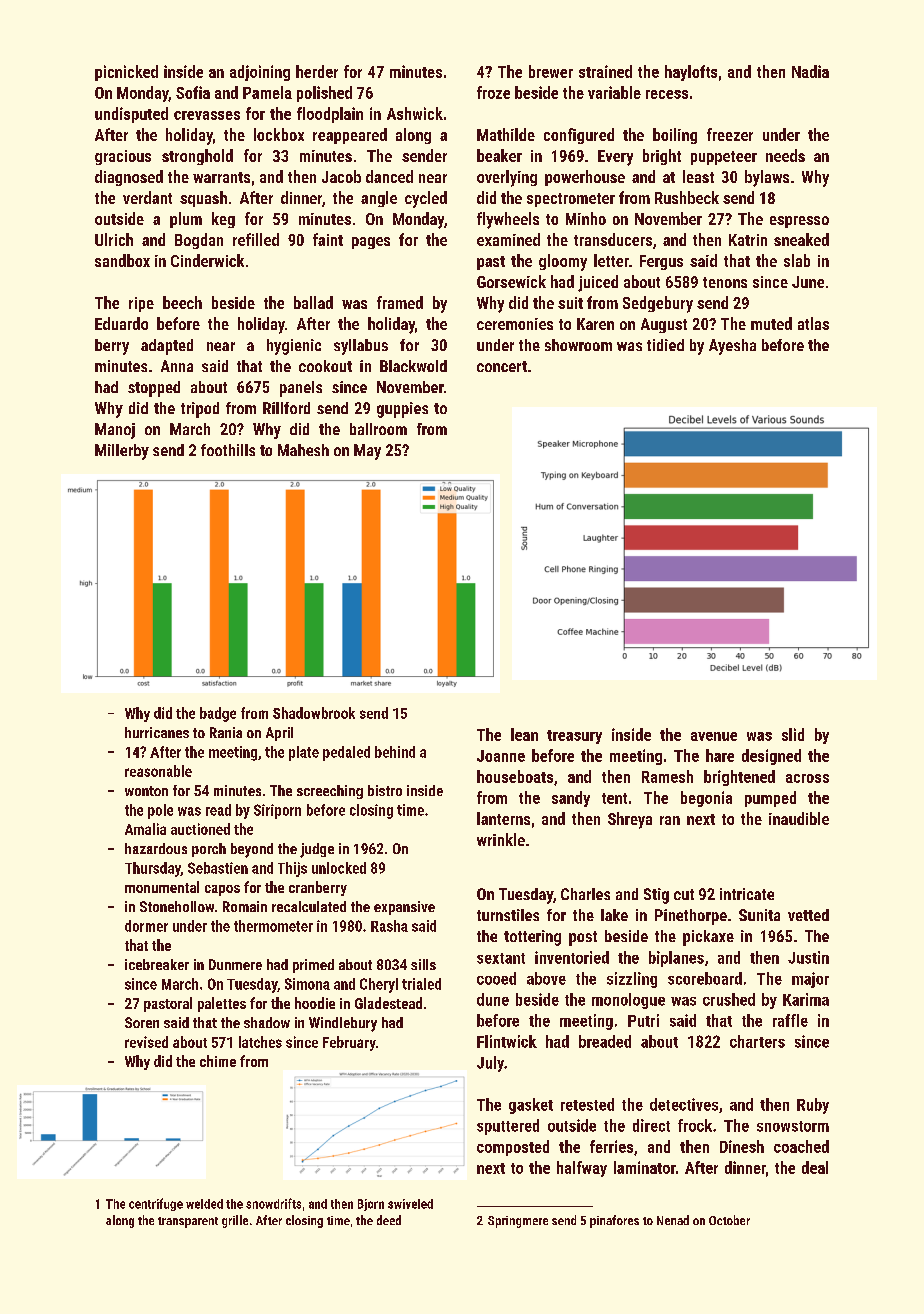 This image has height=1314, width=924. Describe the element at coordinates (126, 73) in the image. I see `picnicked` at that location.
